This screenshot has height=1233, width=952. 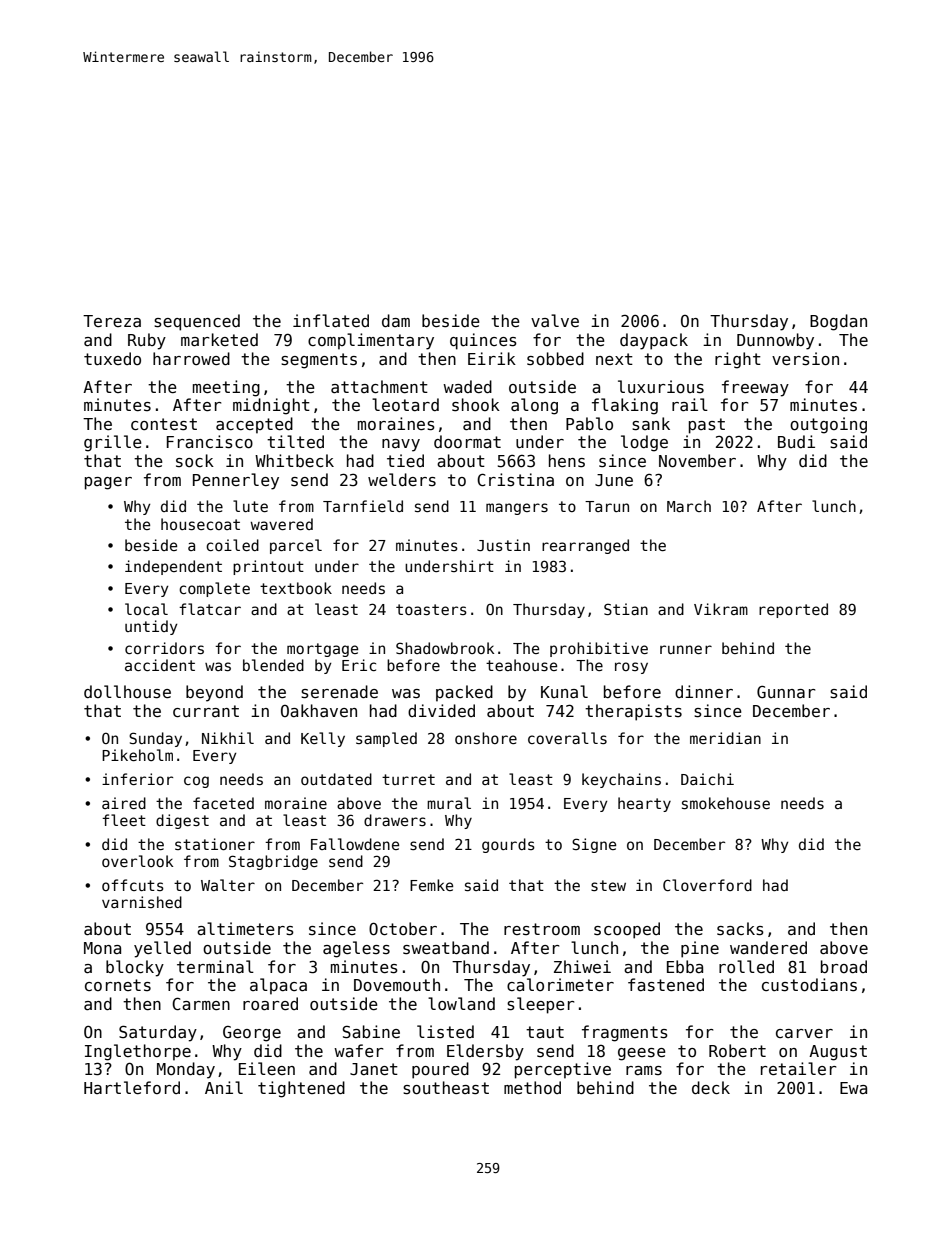 What do you see at coordinates (626, 609) in the screenshot?
I see `Stian` at bounding box center [626, 609].
